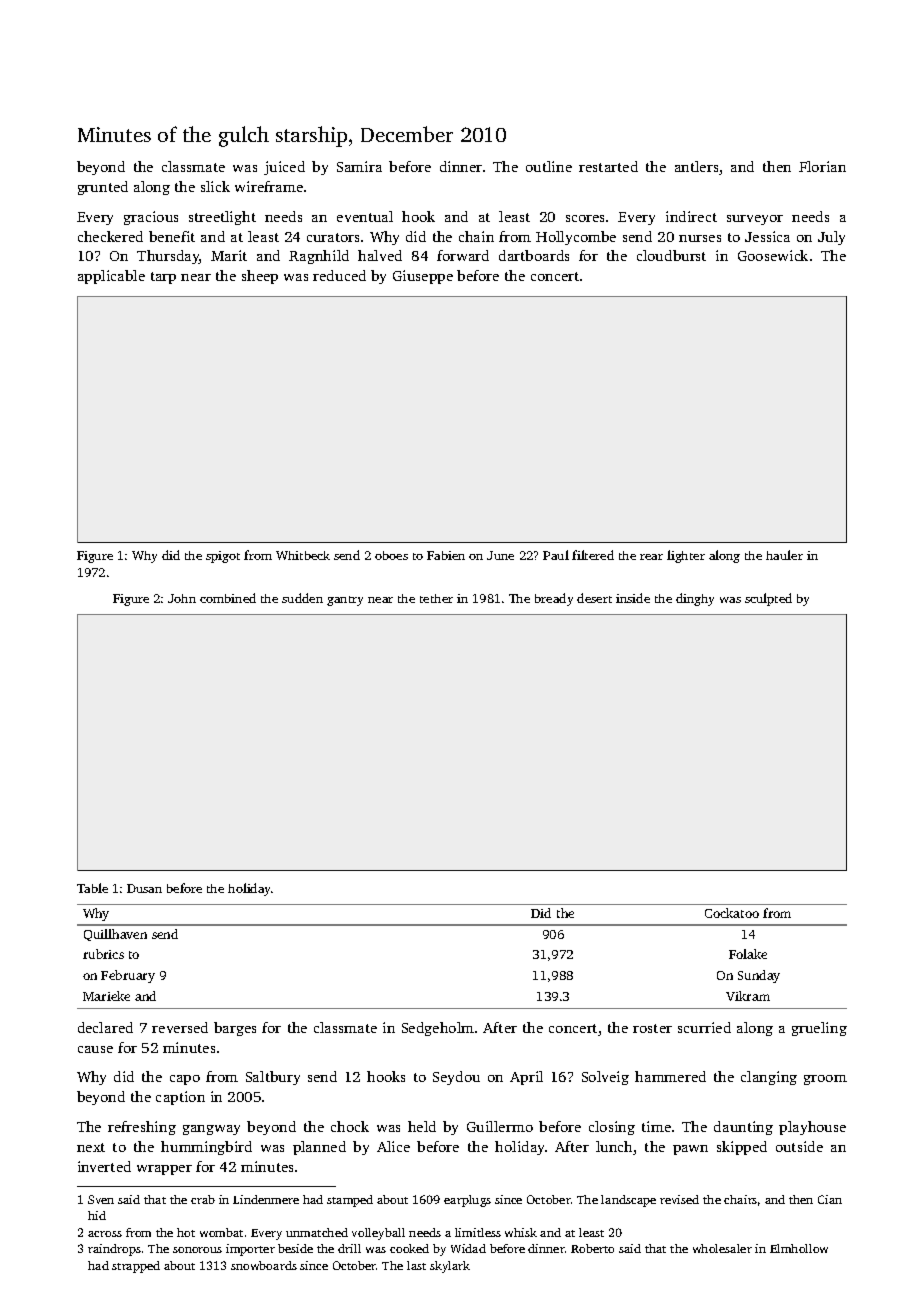  Describe the element at coordinates (748, 954) in the screenshot. I see `Folake` at that location.
